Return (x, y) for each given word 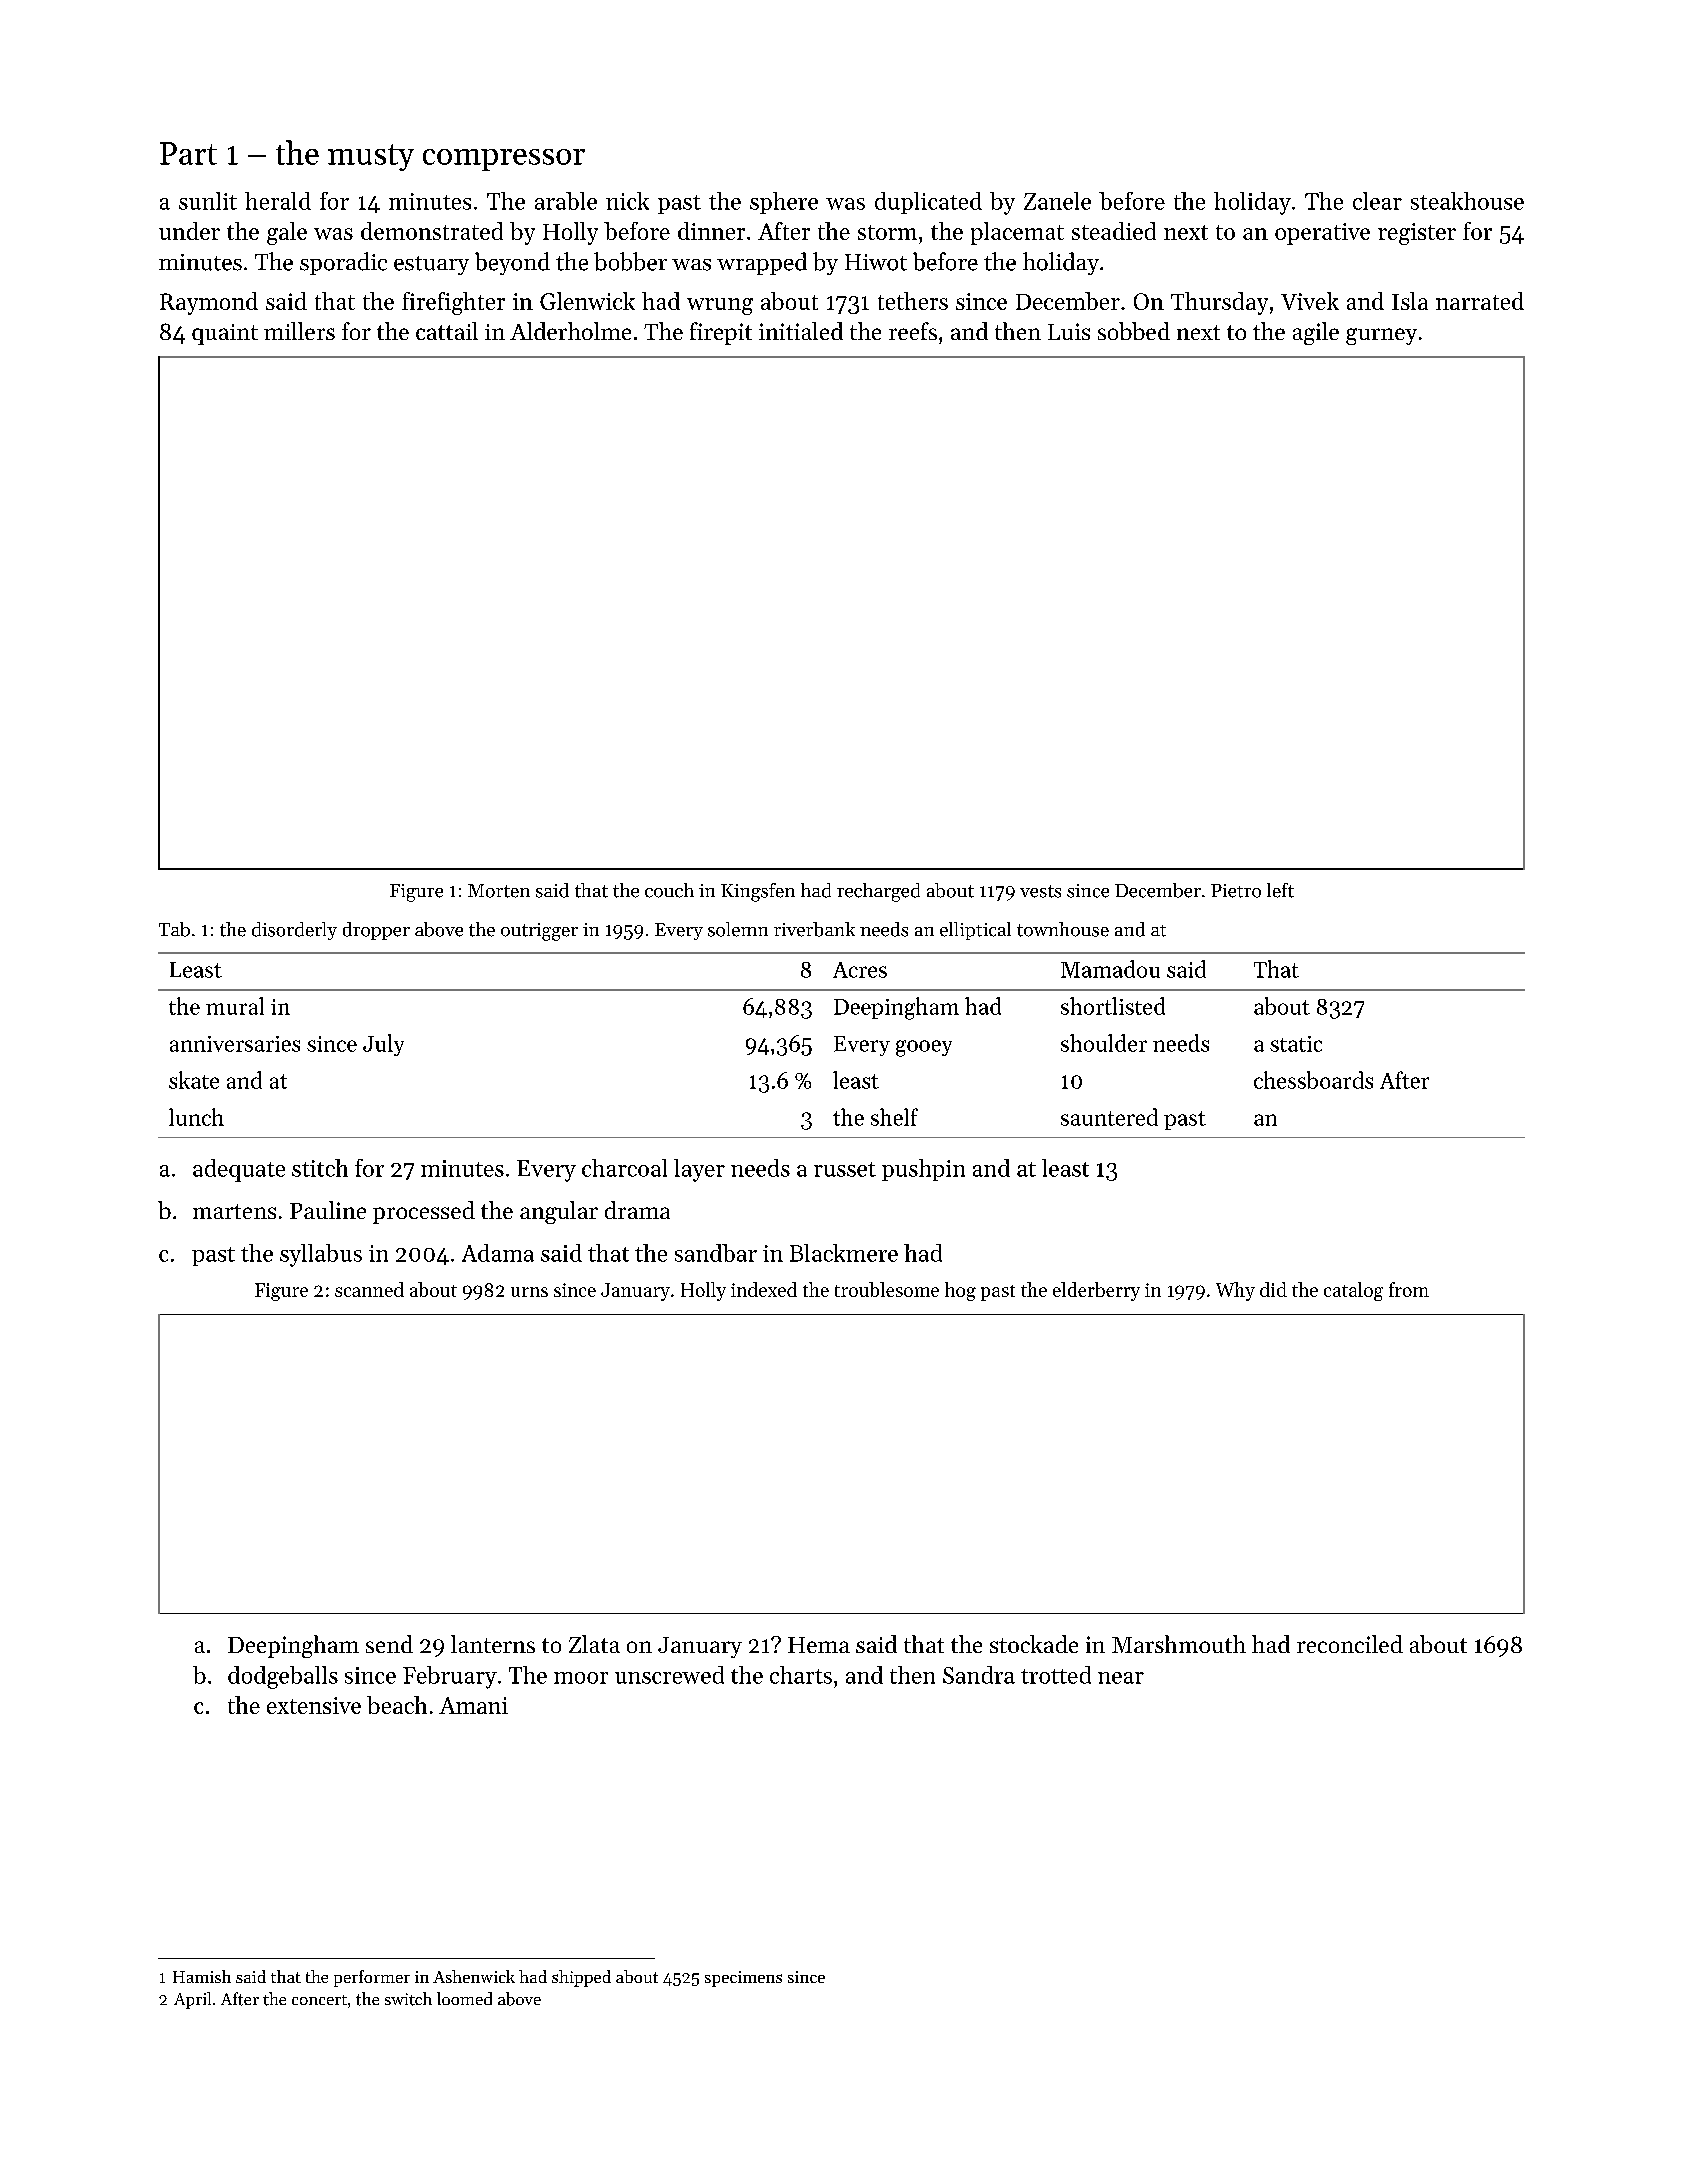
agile (1316, 333)
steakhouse (1467, 201)
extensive (314, 1705)
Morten (499, 891)
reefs (913, 331)
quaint (225, 334)
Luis (1069, 331)
